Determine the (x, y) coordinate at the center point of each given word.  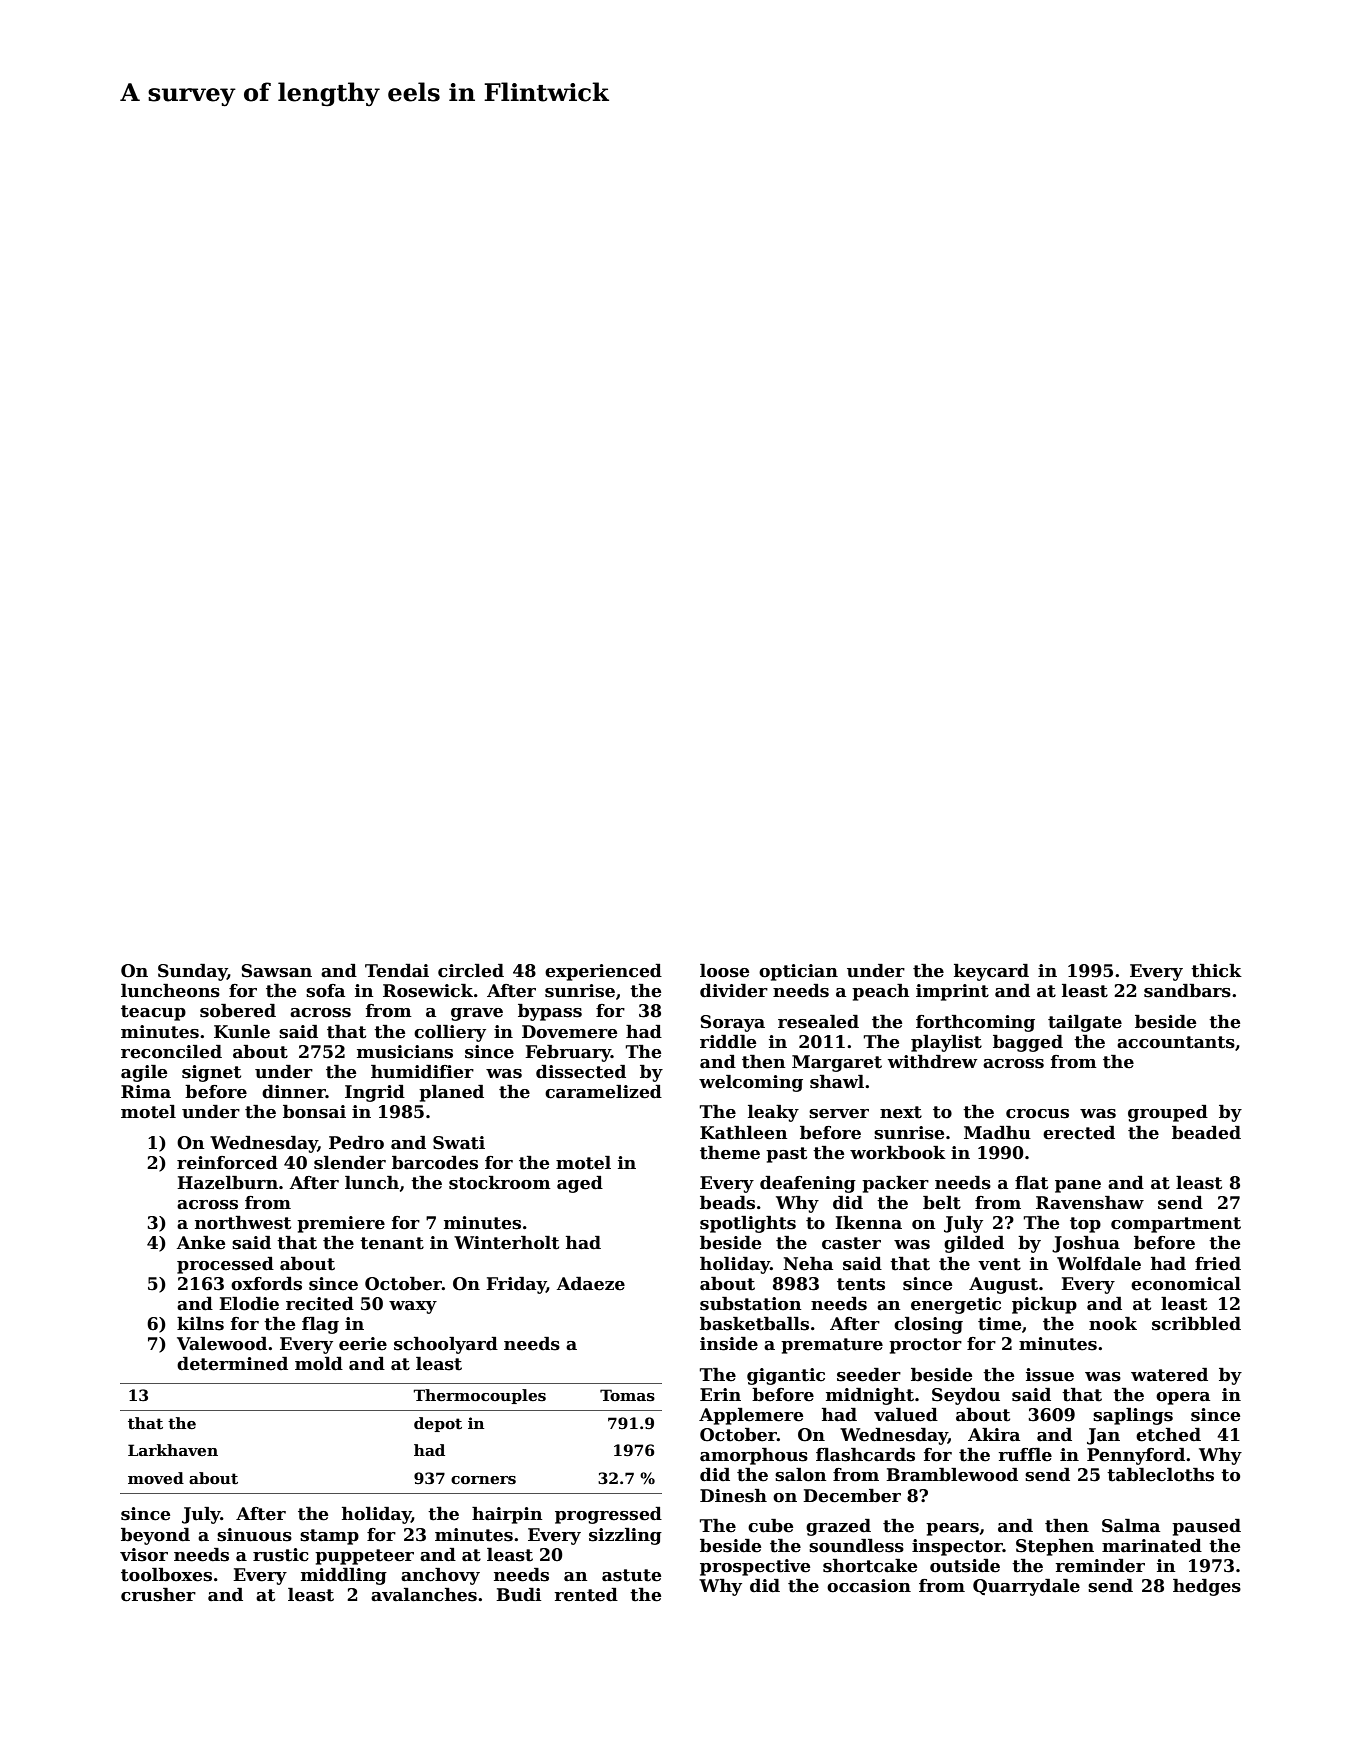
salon (800, 1475)
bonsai (314, 1112)
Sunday (192, 972)
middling (344, 1576)
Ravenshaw (1090, 1203)
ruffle (1025, 1455)
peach (880, 992)
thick (1216, 971)
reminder (1100, 1566)
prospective (755, 1567)
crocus (1037, 1114)
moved (156, 1478)
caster (851, 1243)
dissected (581, 1072)
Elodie (249, 1304)
